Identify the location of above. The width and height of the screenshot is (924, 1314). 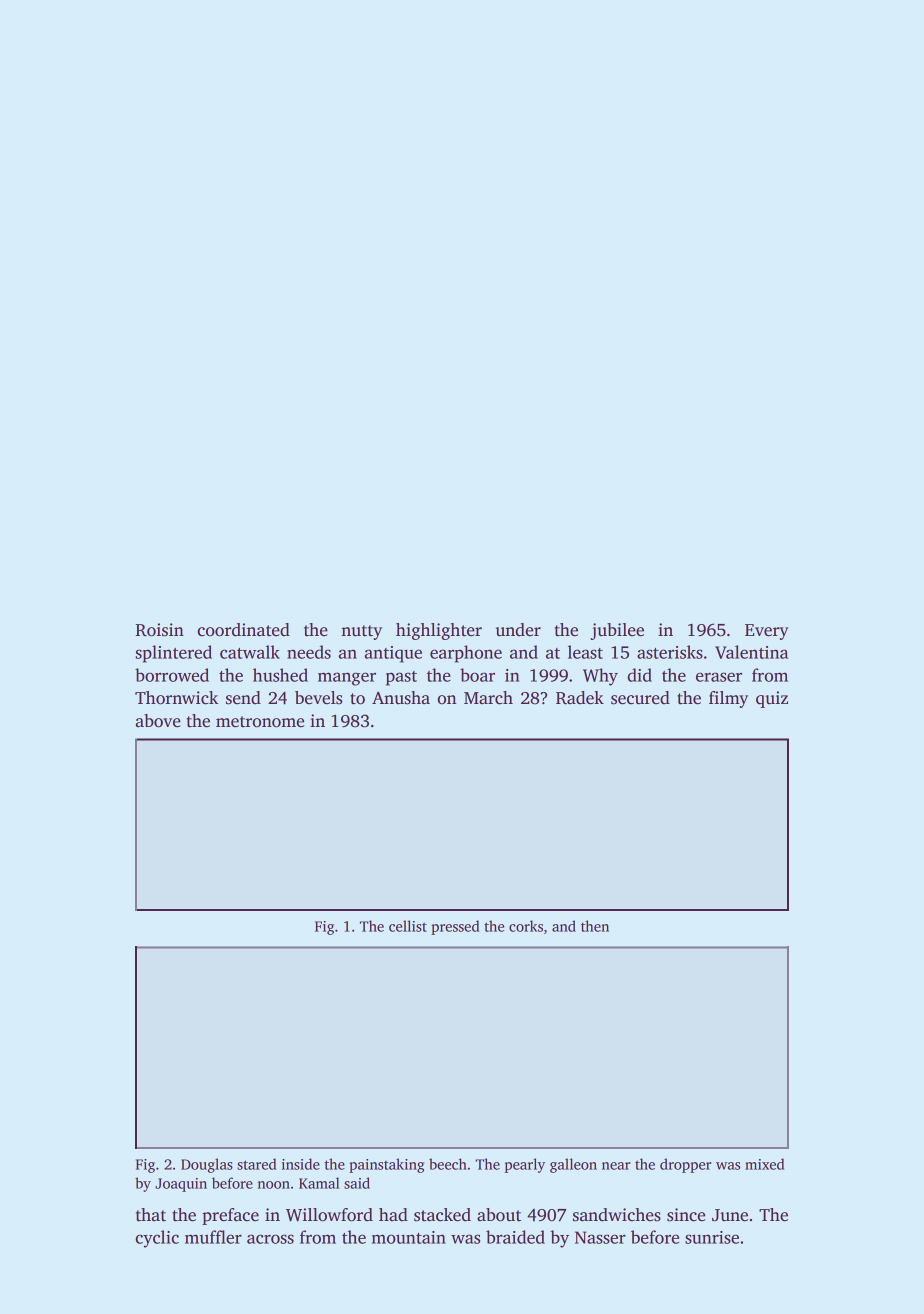
(158, 721).
